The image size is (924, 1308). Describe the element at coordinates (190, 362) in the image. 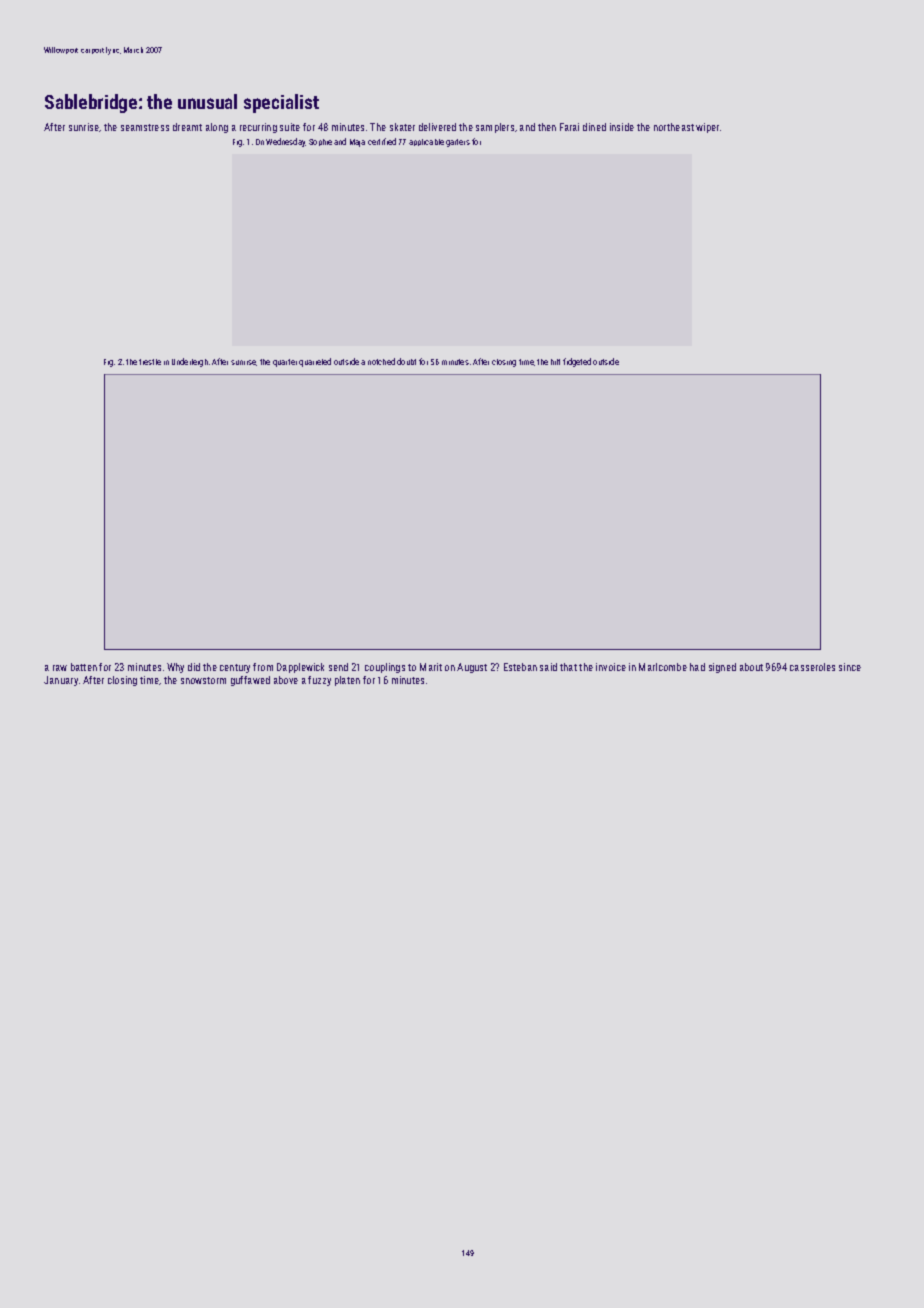

I see `Underleigh` at that location.
